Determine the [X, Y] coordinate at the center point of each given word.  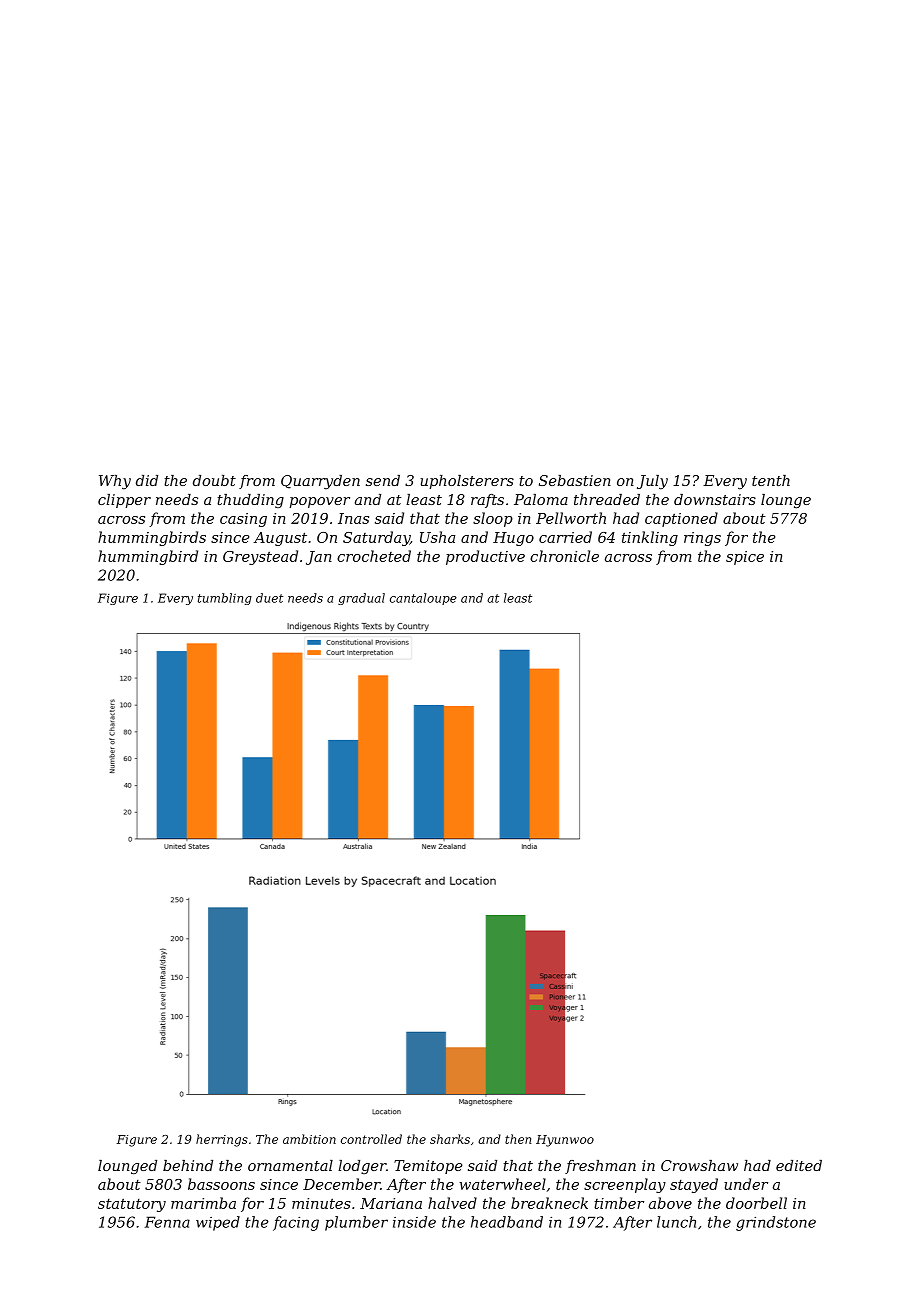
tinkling [650, 538]
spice [745, 558]
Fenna [167, 1222]
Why [115, 482]
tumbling [225, 599]
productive [485, 557]
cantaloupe [423, 599]
